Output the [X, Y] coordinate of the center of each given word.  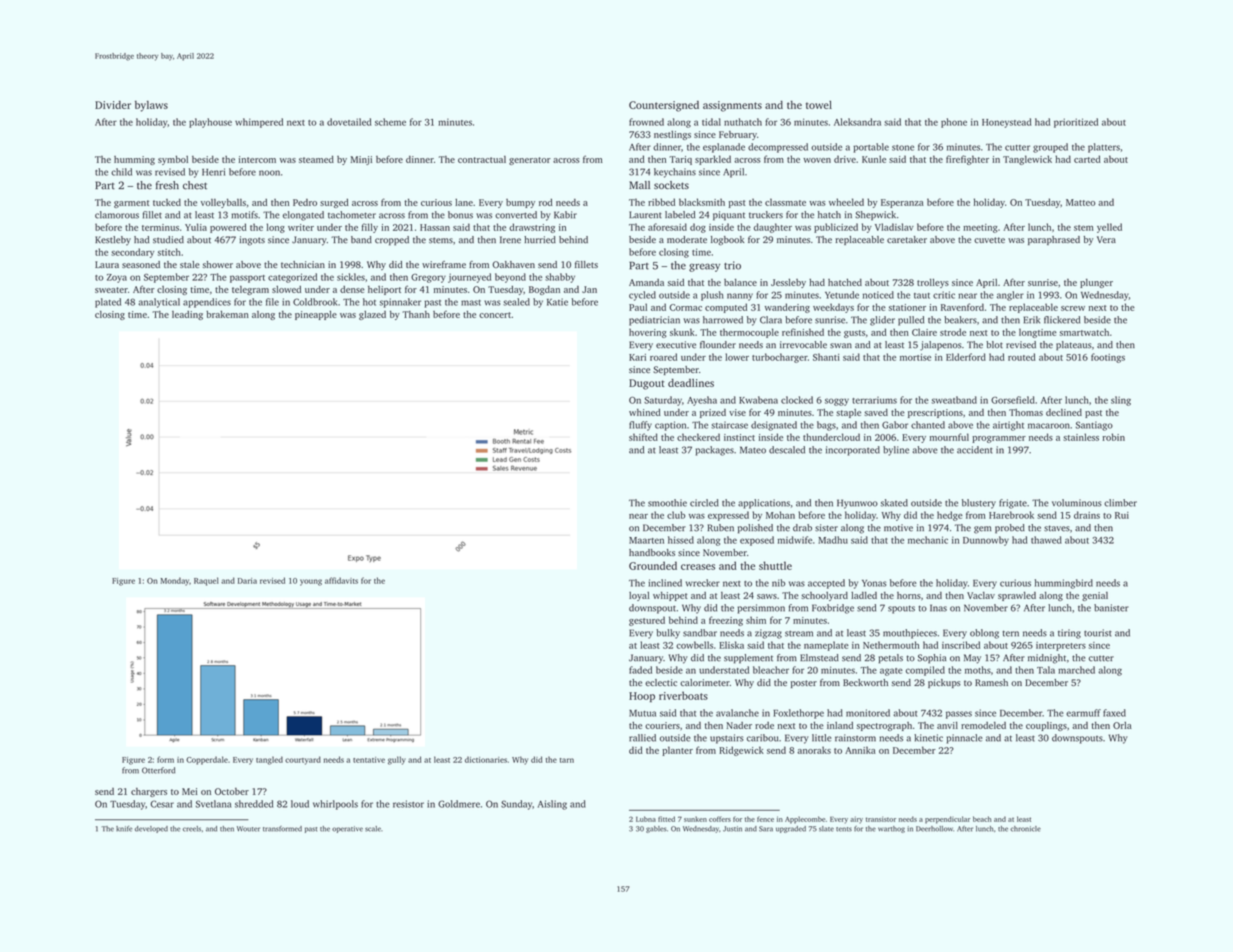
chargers [149, 792]
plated [108, 303]
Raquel [206, 581]
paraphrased [1054, 240]
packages [715, 451]
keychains [675, 173]
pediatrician [654, 321]
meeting [980, 228]
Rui [1122, 515]
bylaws [151, 106]
